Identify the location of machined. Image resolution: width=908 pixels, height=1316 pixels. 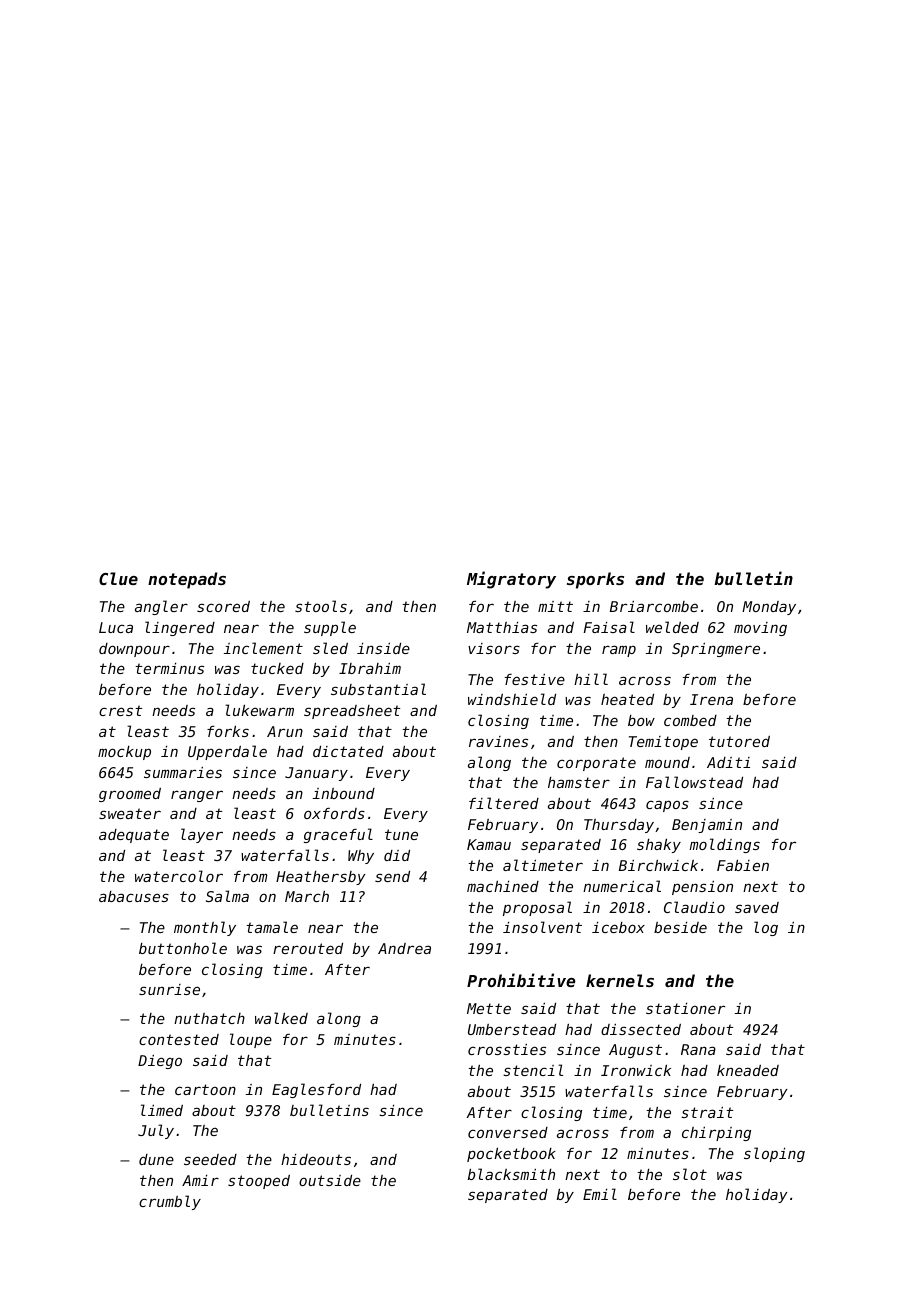
(503, 886).
